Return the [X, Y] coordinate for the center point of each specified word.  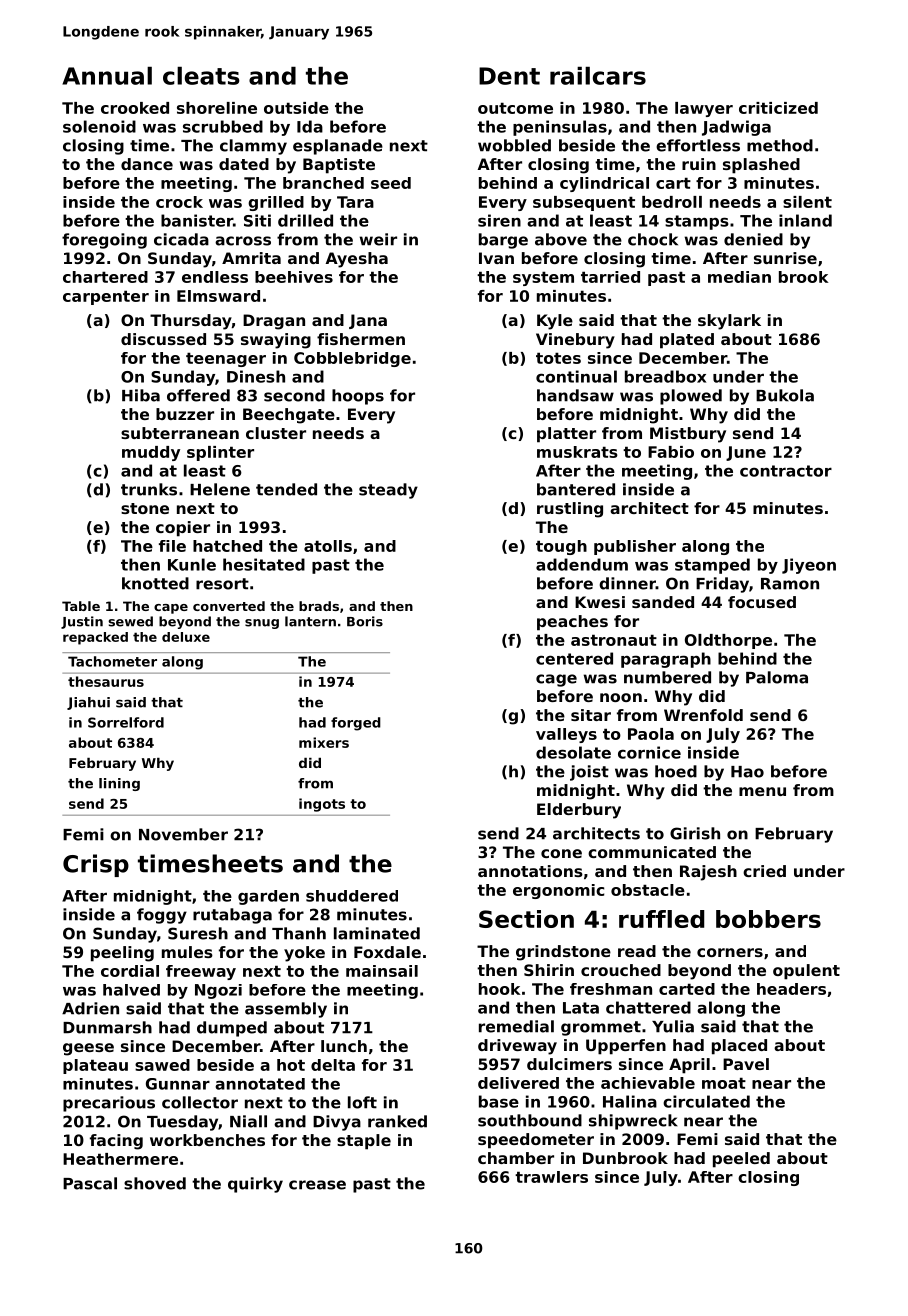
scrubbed [223, 126]
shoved [155, 1183]
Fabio [671, 452]
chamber [516, 1158]
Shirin [549, 970]
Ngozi [218, 991]
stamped [712, 566]
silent [807, 202]
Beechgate [289, 416]
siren [499, 220]
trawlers [551, 1177]
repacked [95, 638]
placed [739, 1047]
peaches [572, 623]
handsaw [575, 395]
